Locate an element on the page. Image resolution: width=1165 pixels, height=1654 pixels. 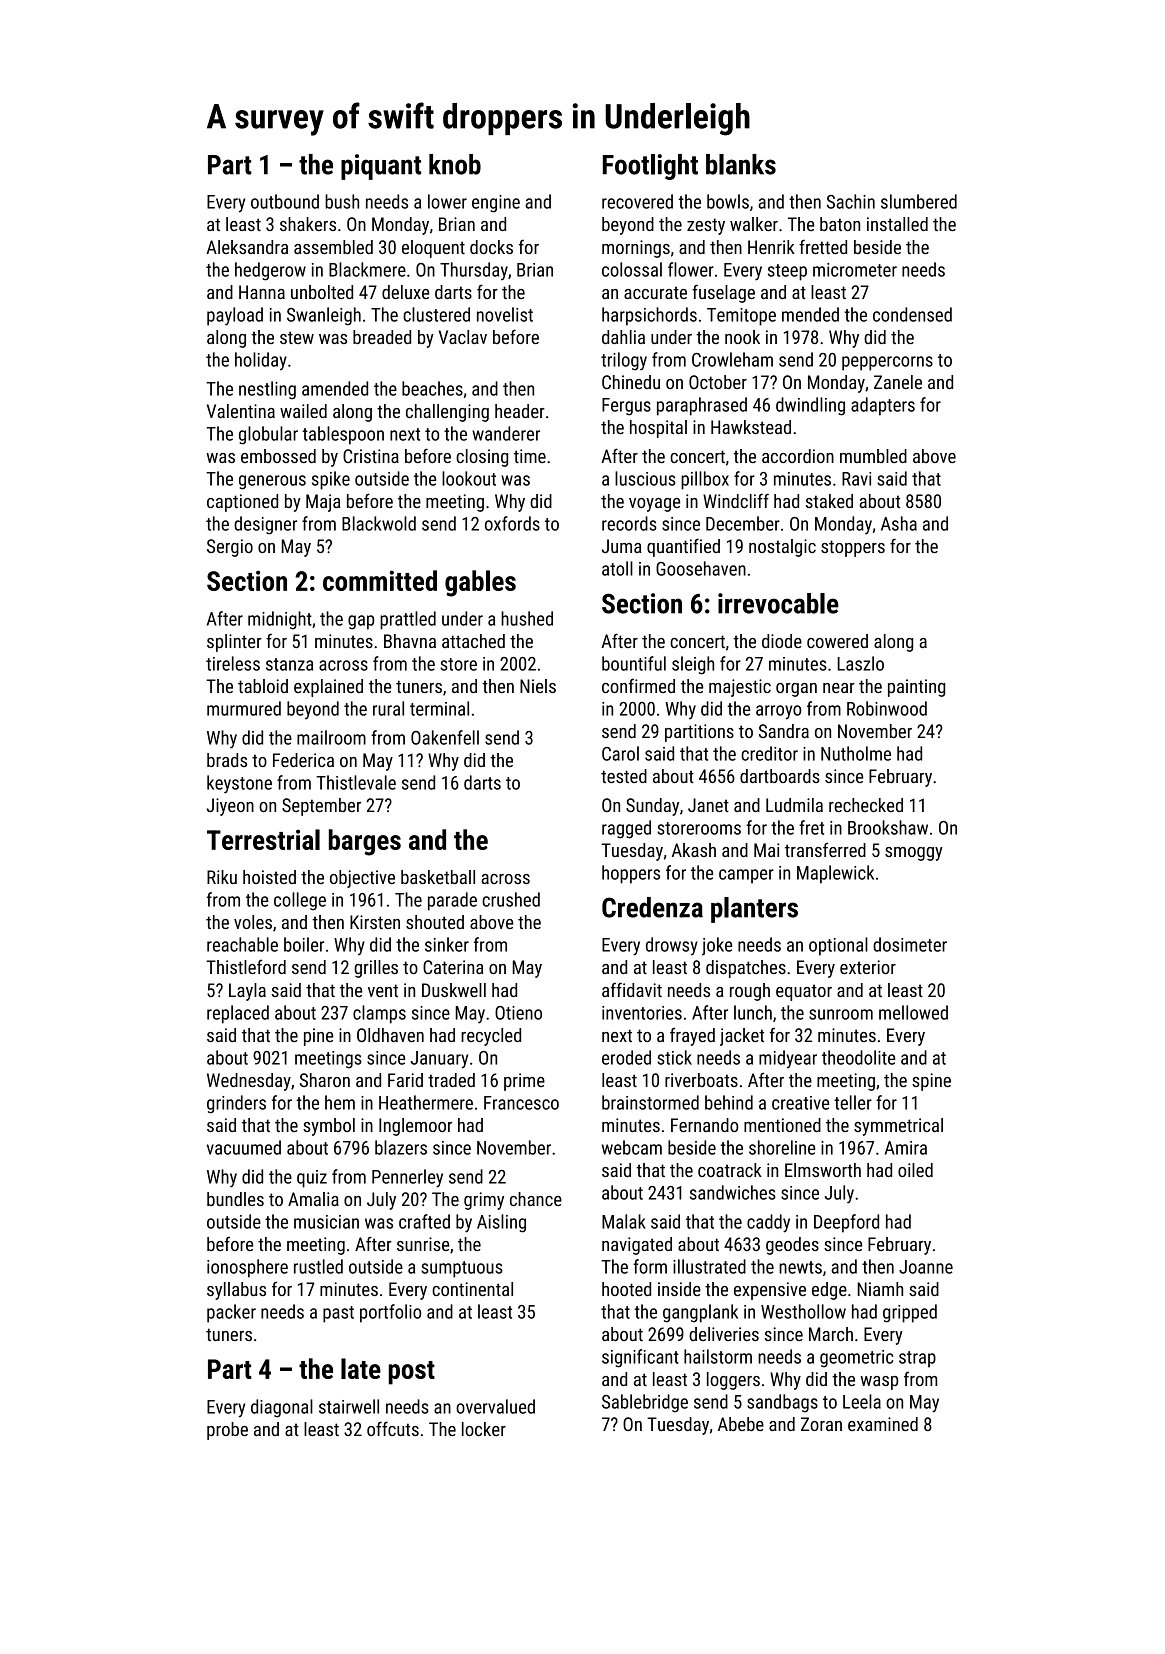
micrometer is located at coordinates (855, 270).
